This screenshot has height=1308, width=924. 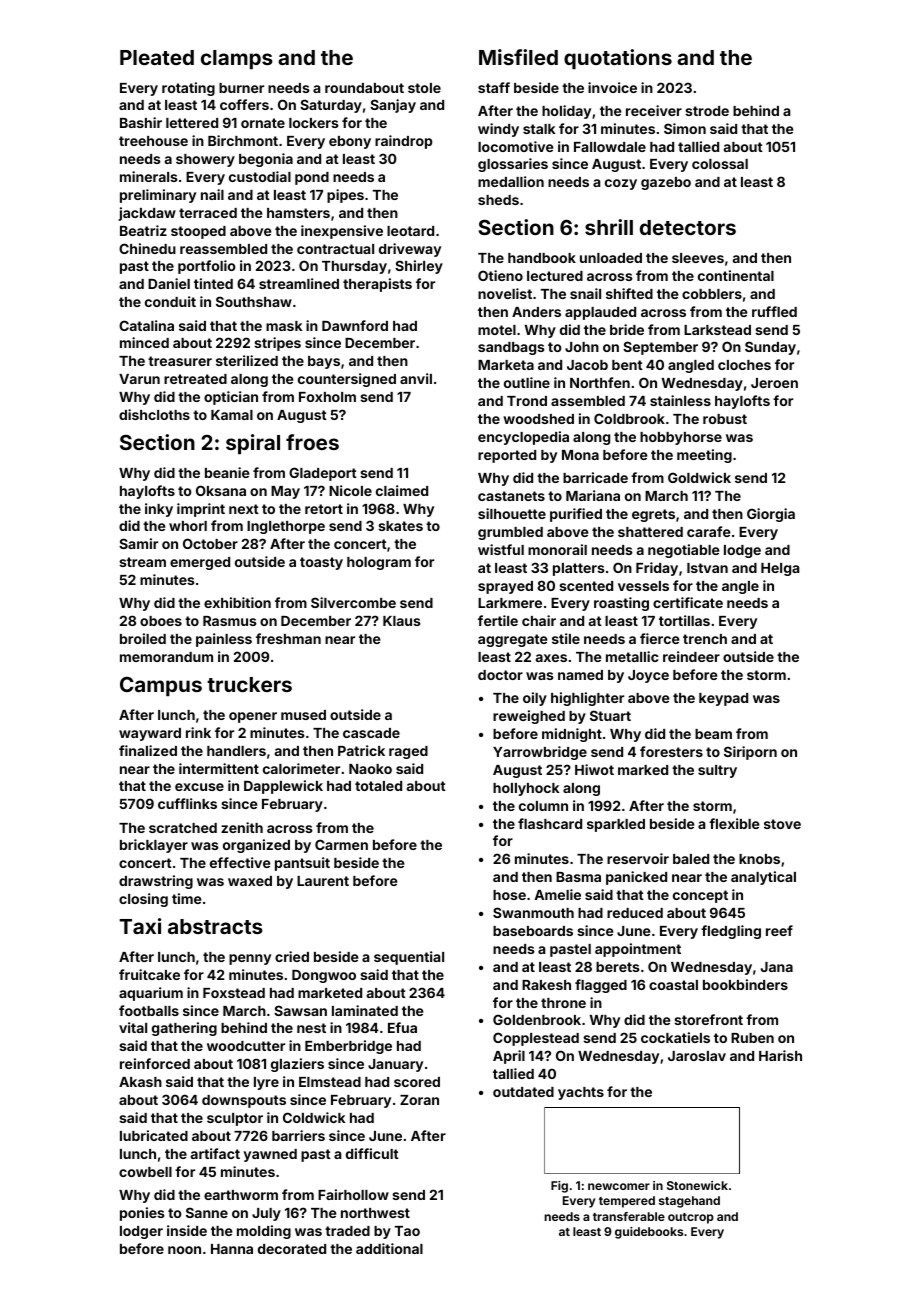 What do you see at coordinates (377, 285) in the screenshot?
I see `therapists` at bounding box center [377, 285].
